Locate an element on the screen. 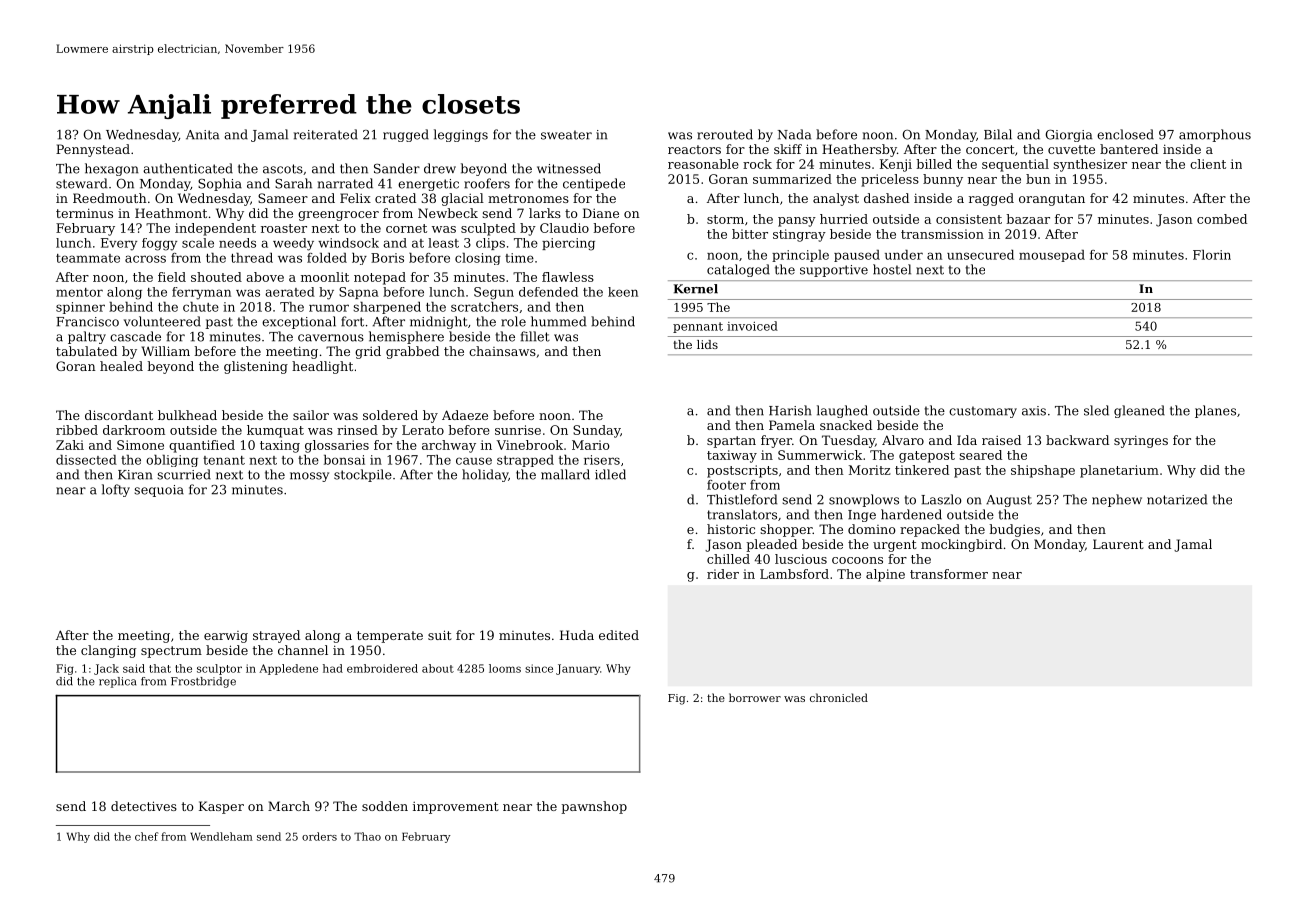 The height and width of the screenshot is (924, 1308). Wendleham is located at coordinates (221, 836).
